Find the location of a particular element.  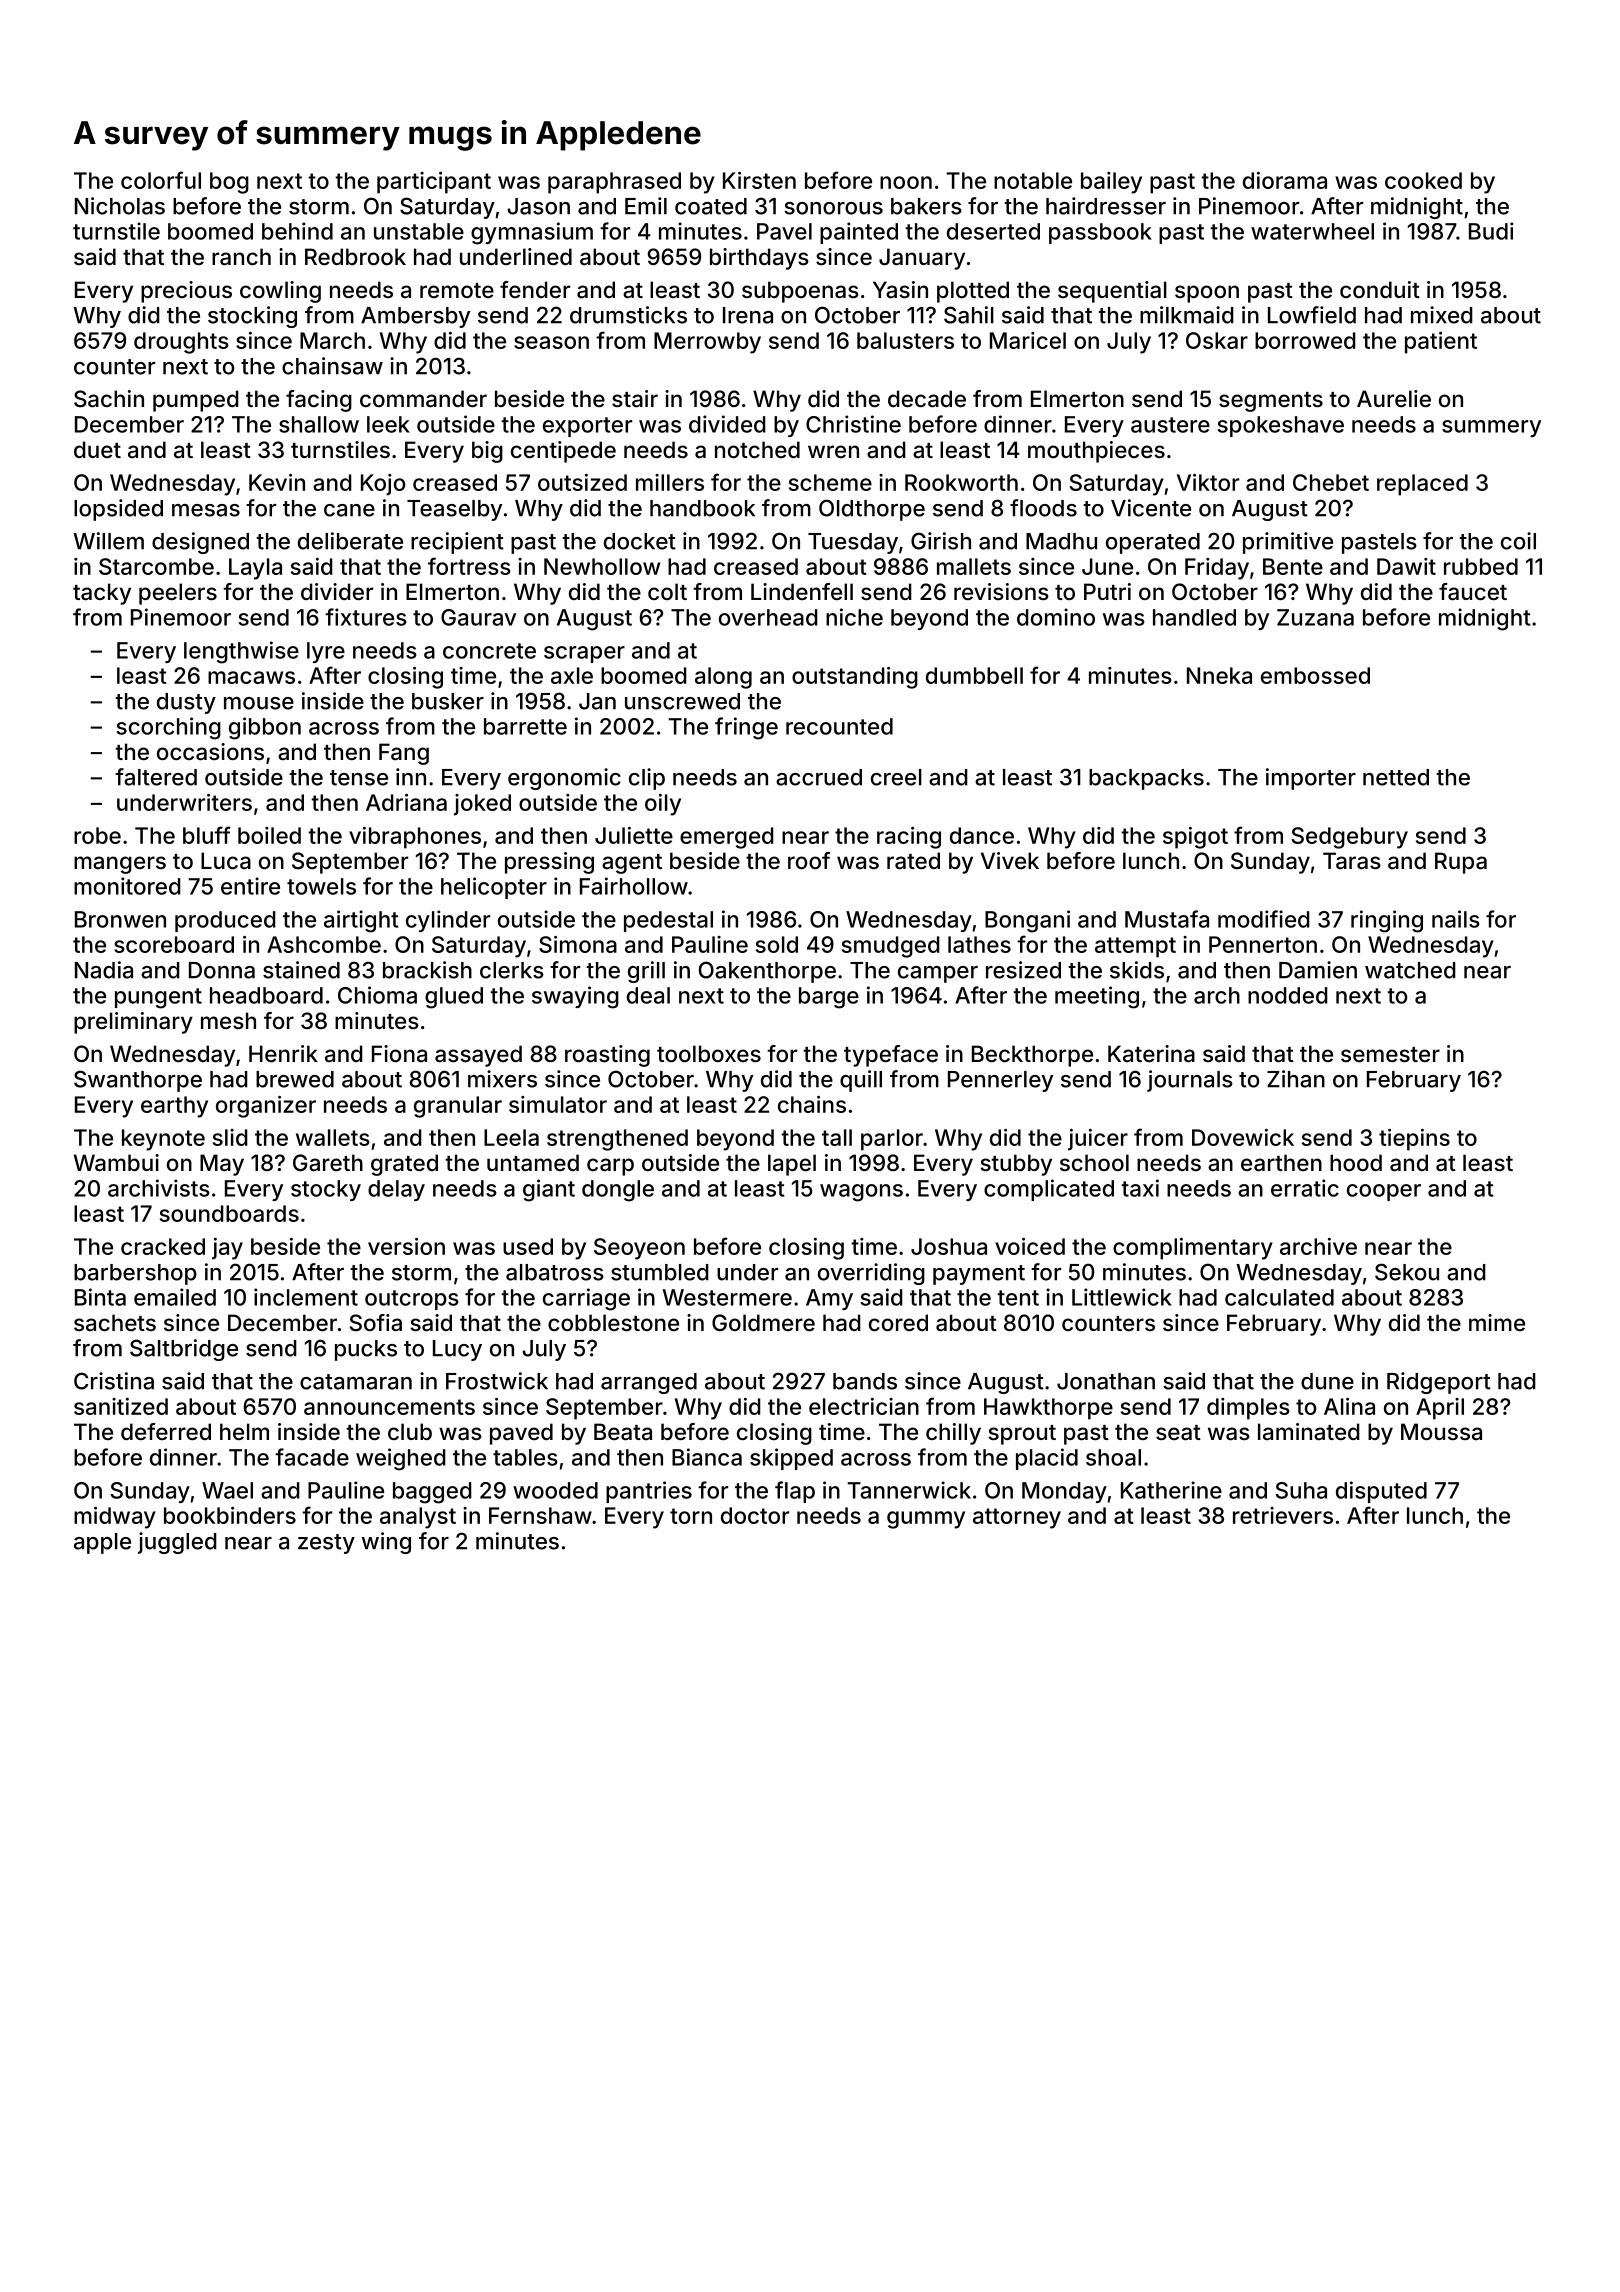

zesty is located at coordinates (326, 1544).
